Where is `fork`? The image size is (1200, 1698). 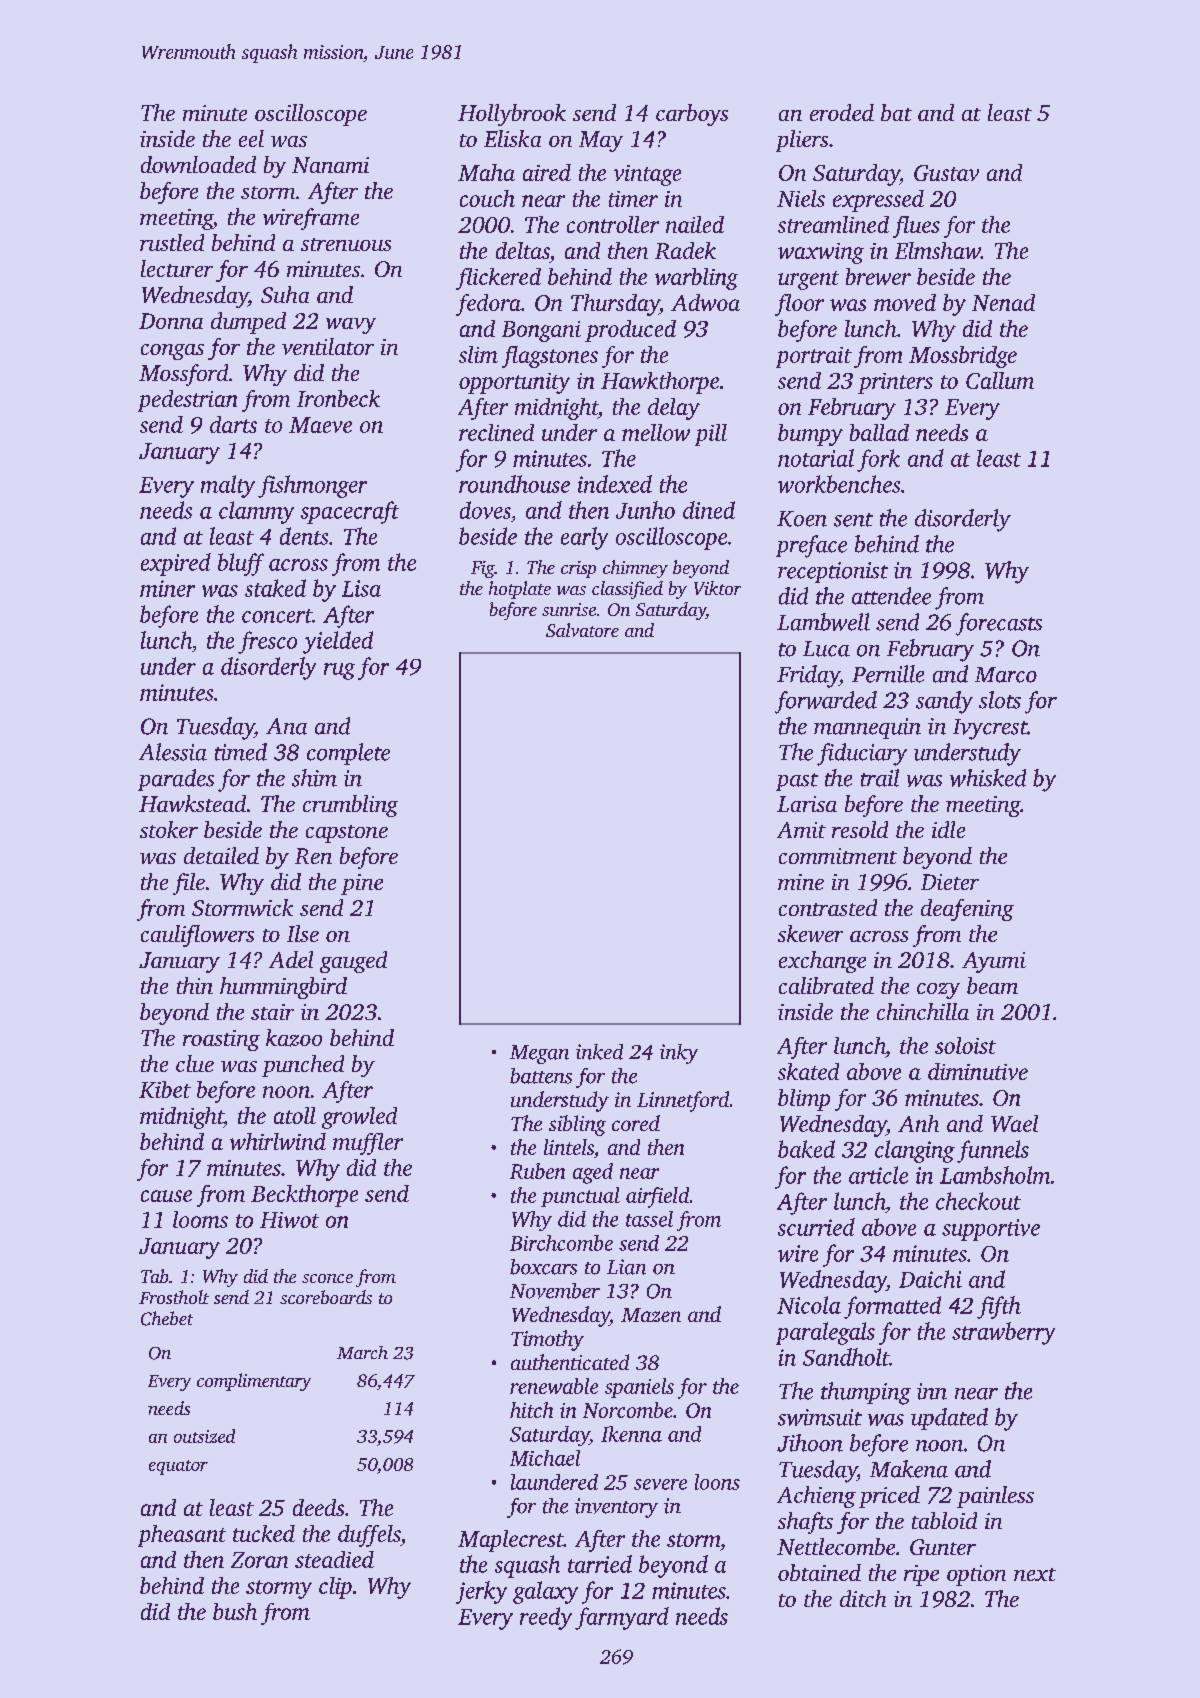
fork is located at coordinates (878, 460).
